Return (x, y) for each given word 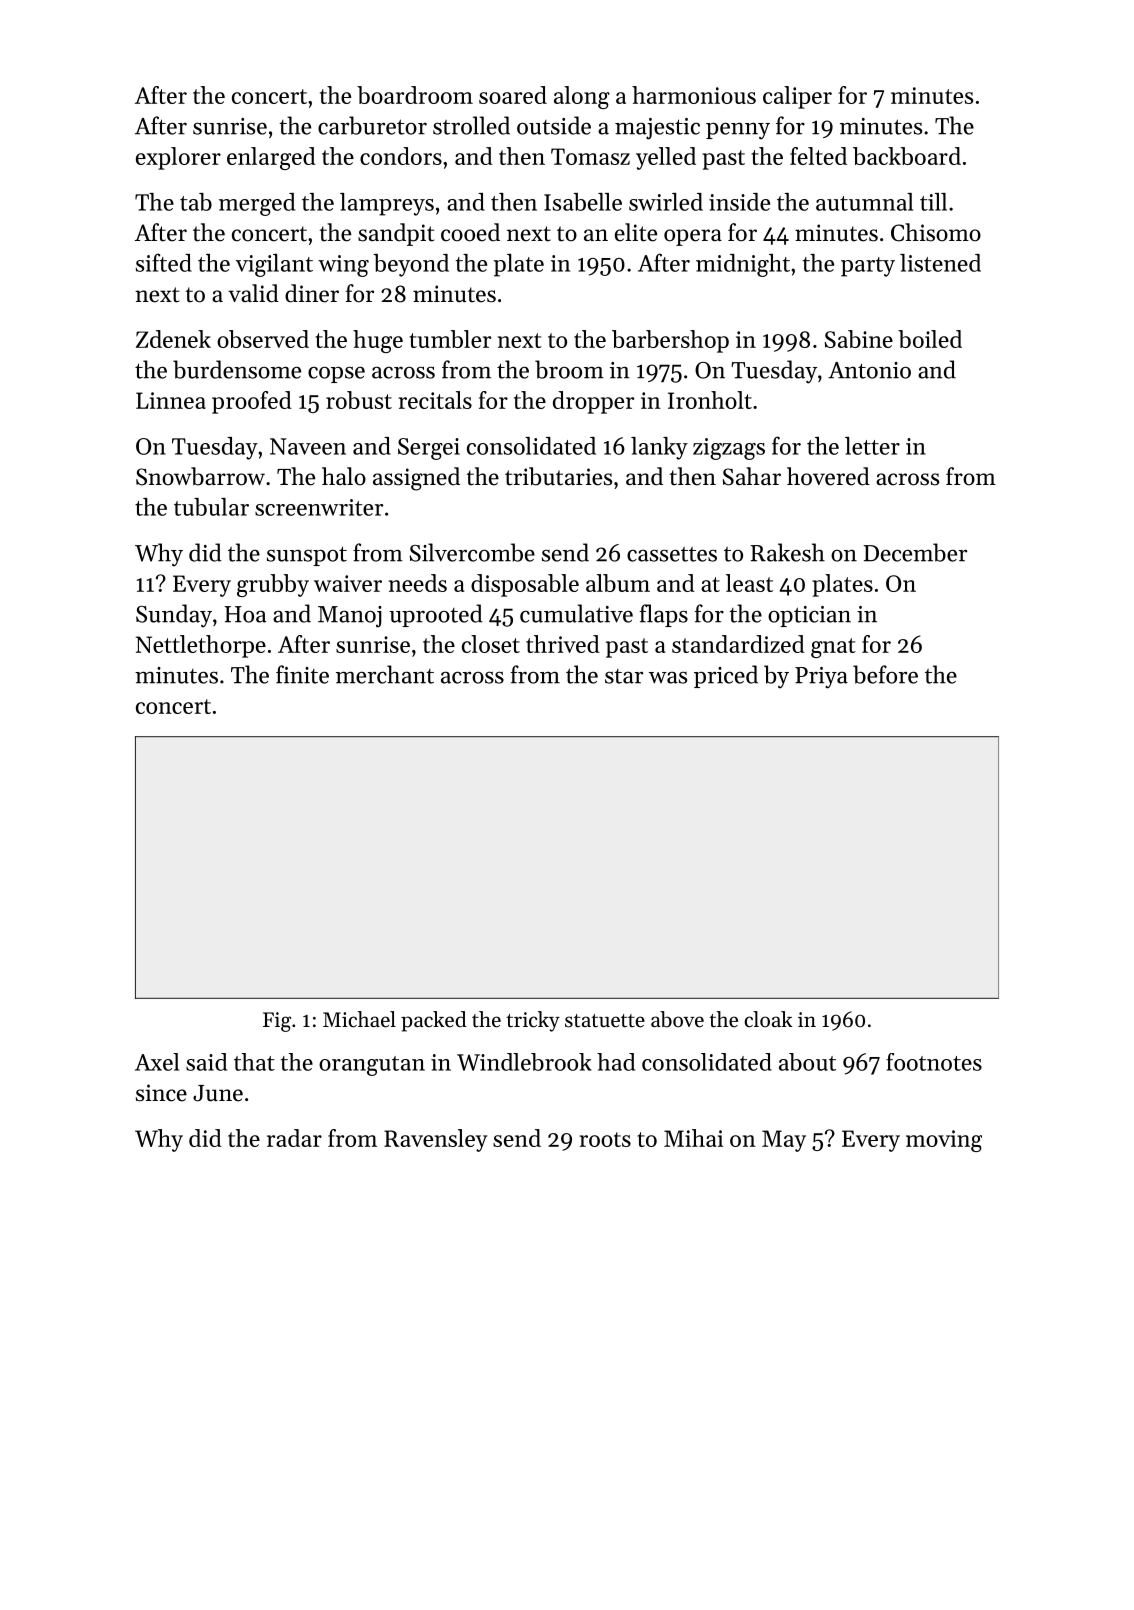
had (616, 1062)
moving (944, 1141)
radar (294, 1138)
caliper (797, 97)
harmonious (694, 95)
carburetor (372, 125)
